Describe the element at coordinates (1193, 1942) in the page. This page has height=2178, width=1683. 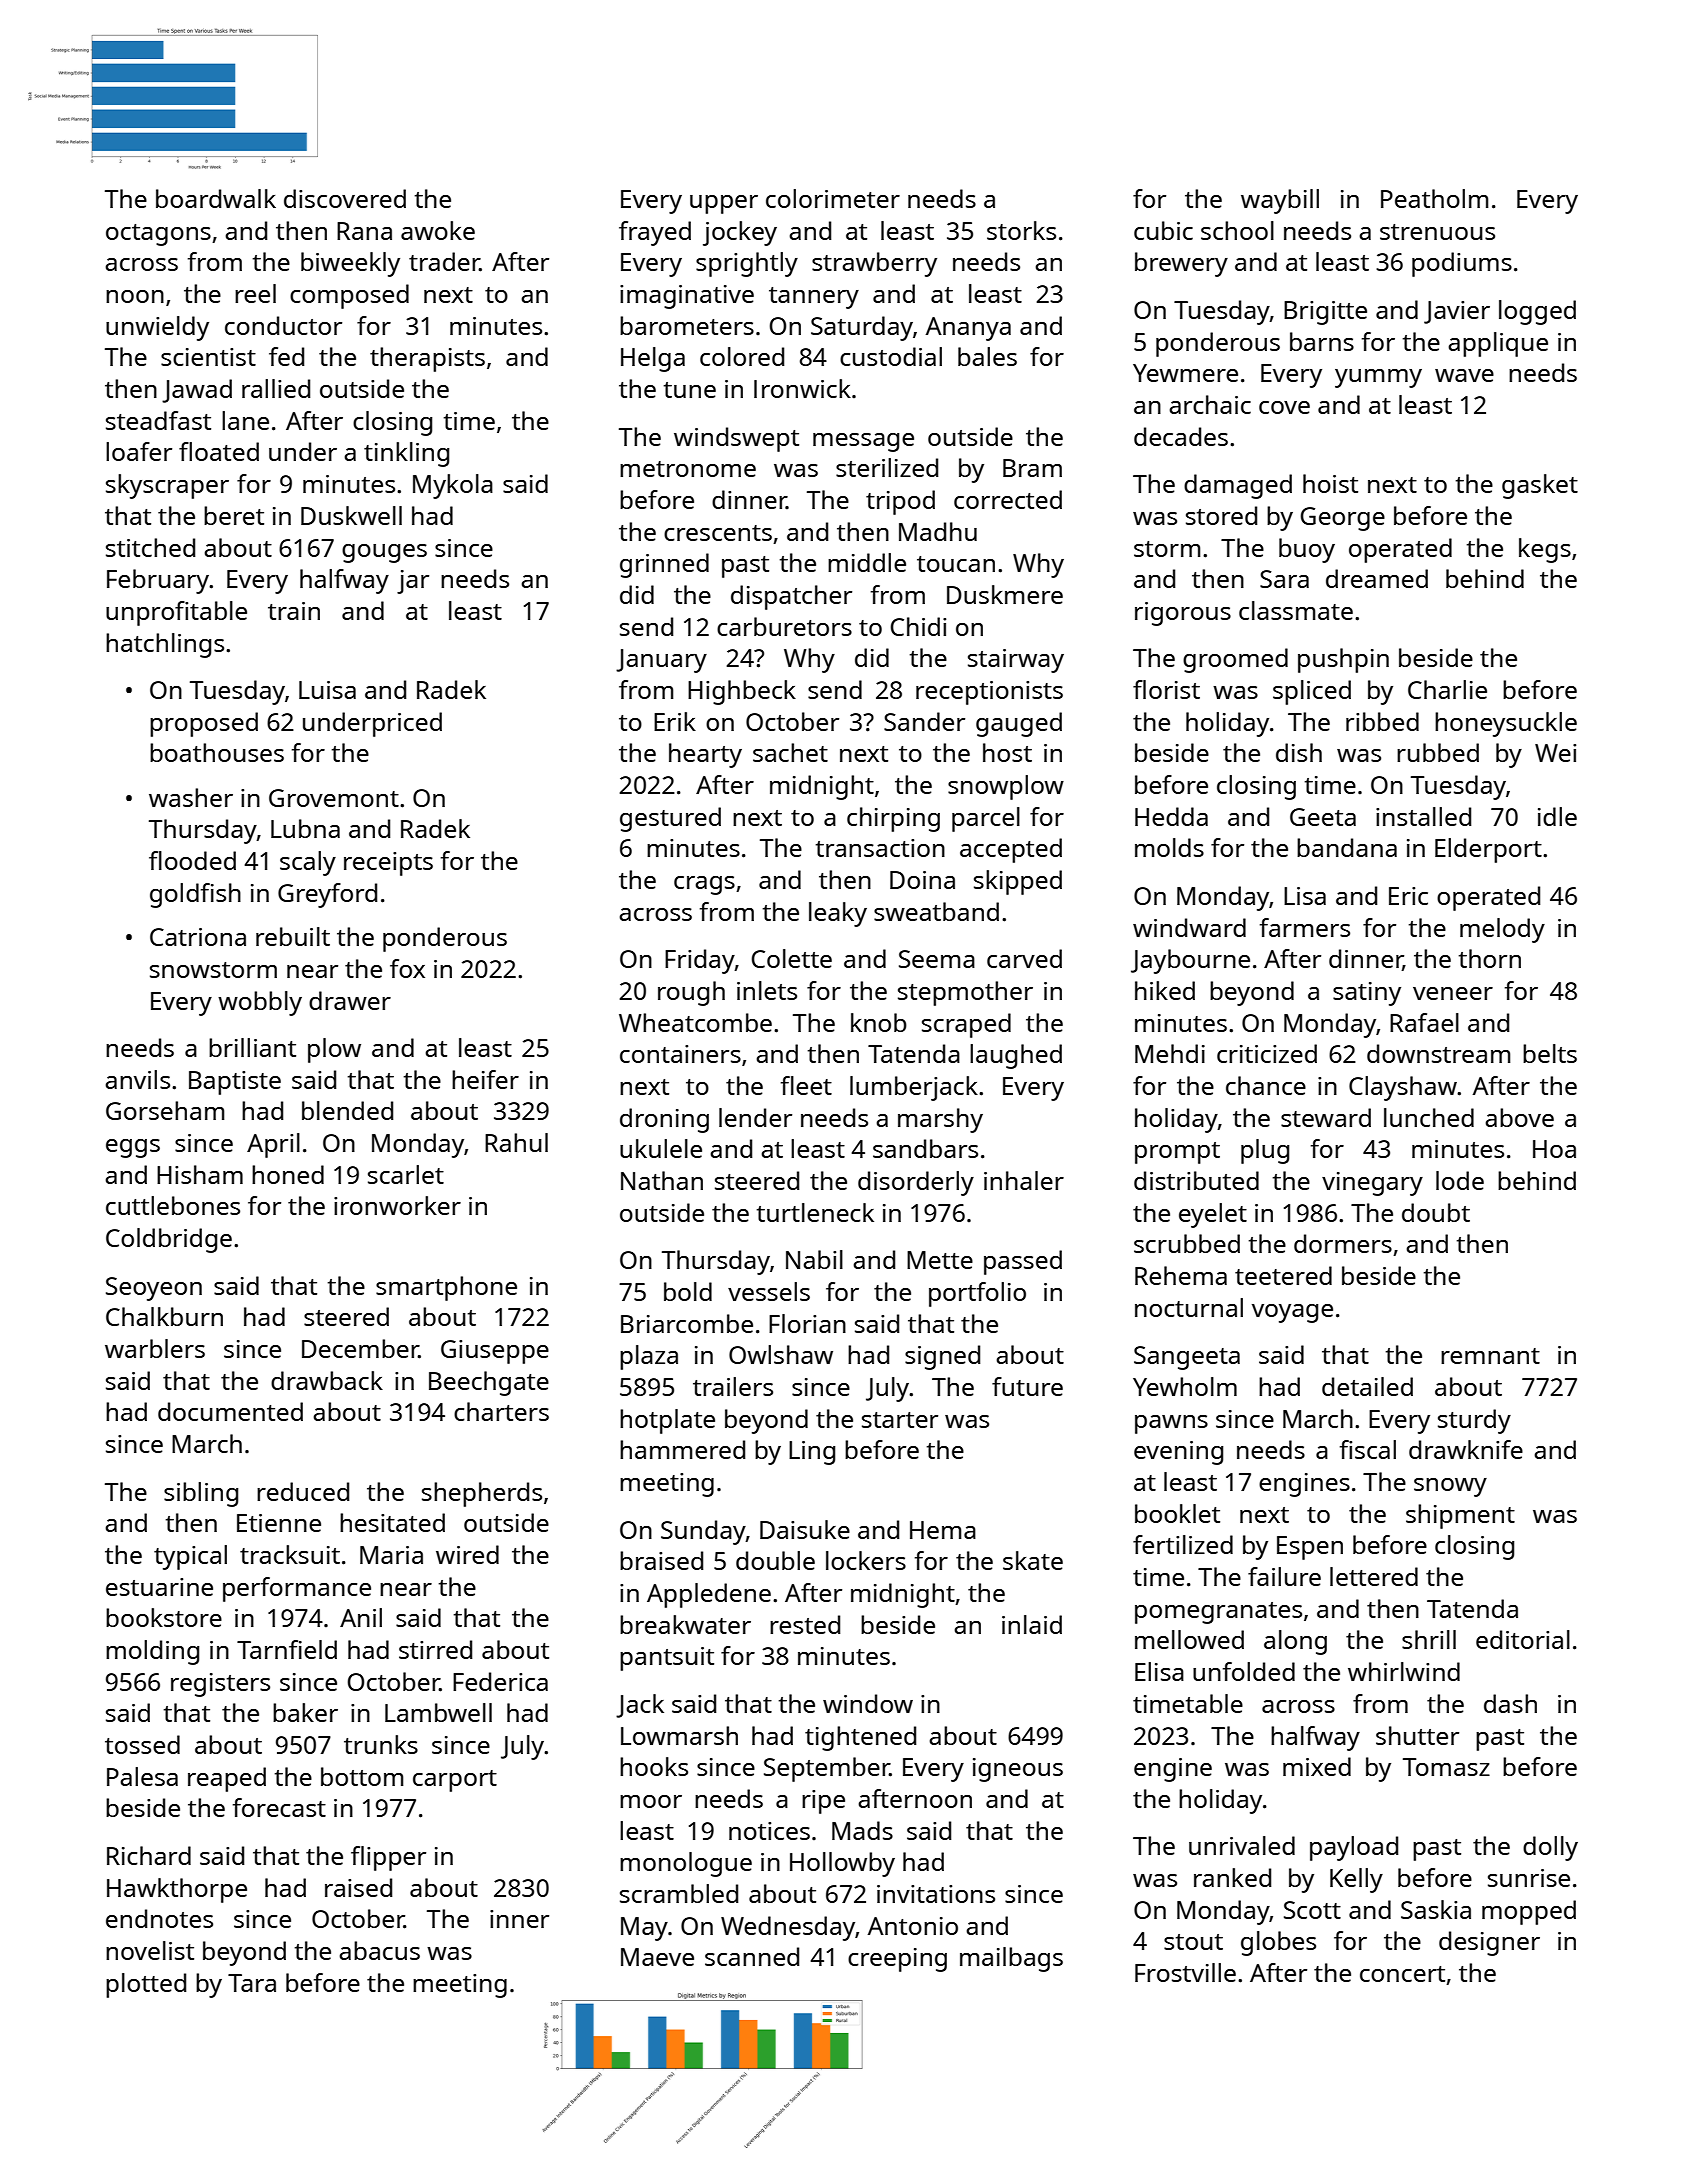
I see `stout` at that location.
